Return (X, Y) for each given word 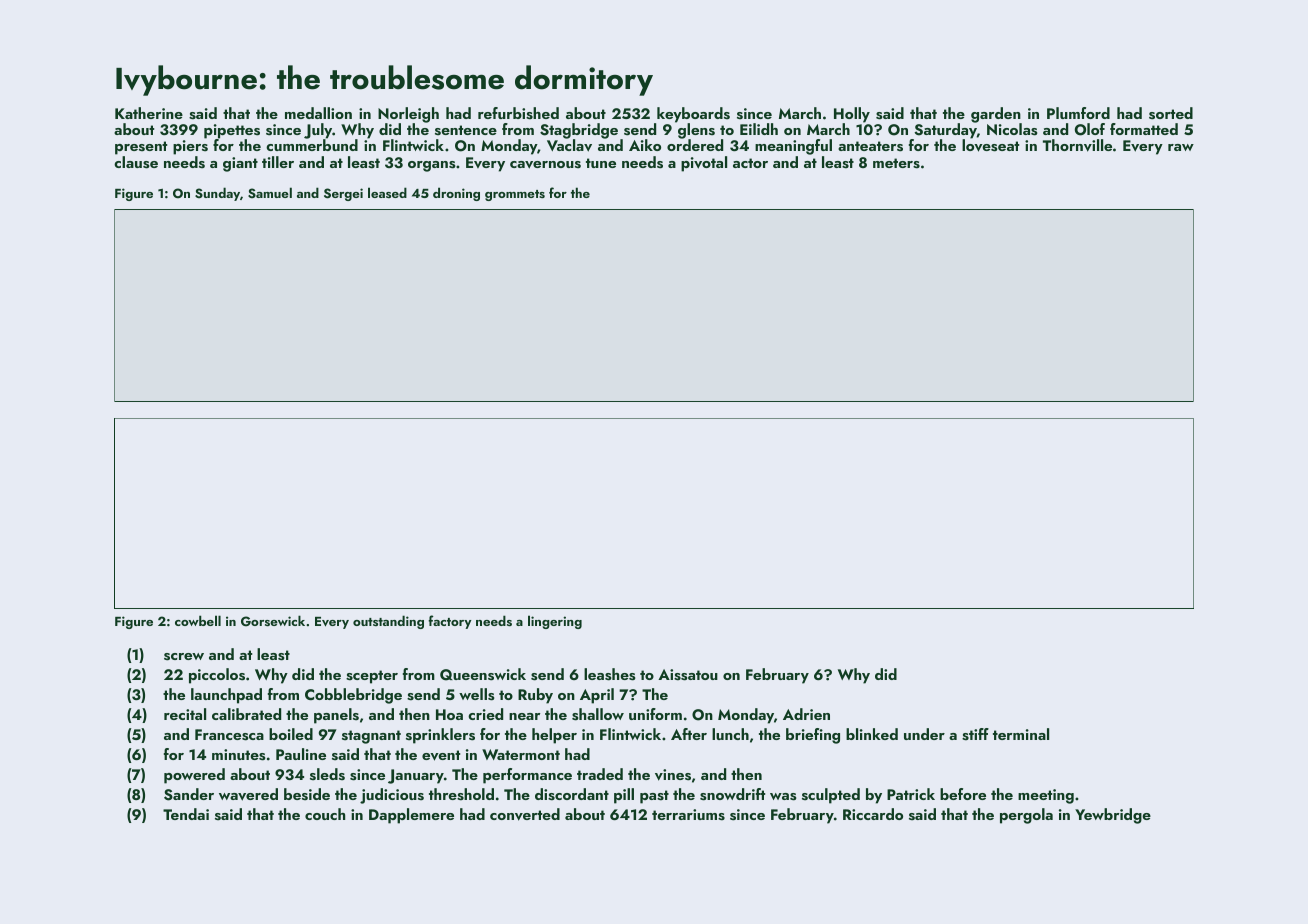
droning (456, 194)
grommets (515, 195)
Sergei (343, 194)
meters (896, 163)
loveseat (990, 146)
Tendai (186, 814)
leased (387, 192)
